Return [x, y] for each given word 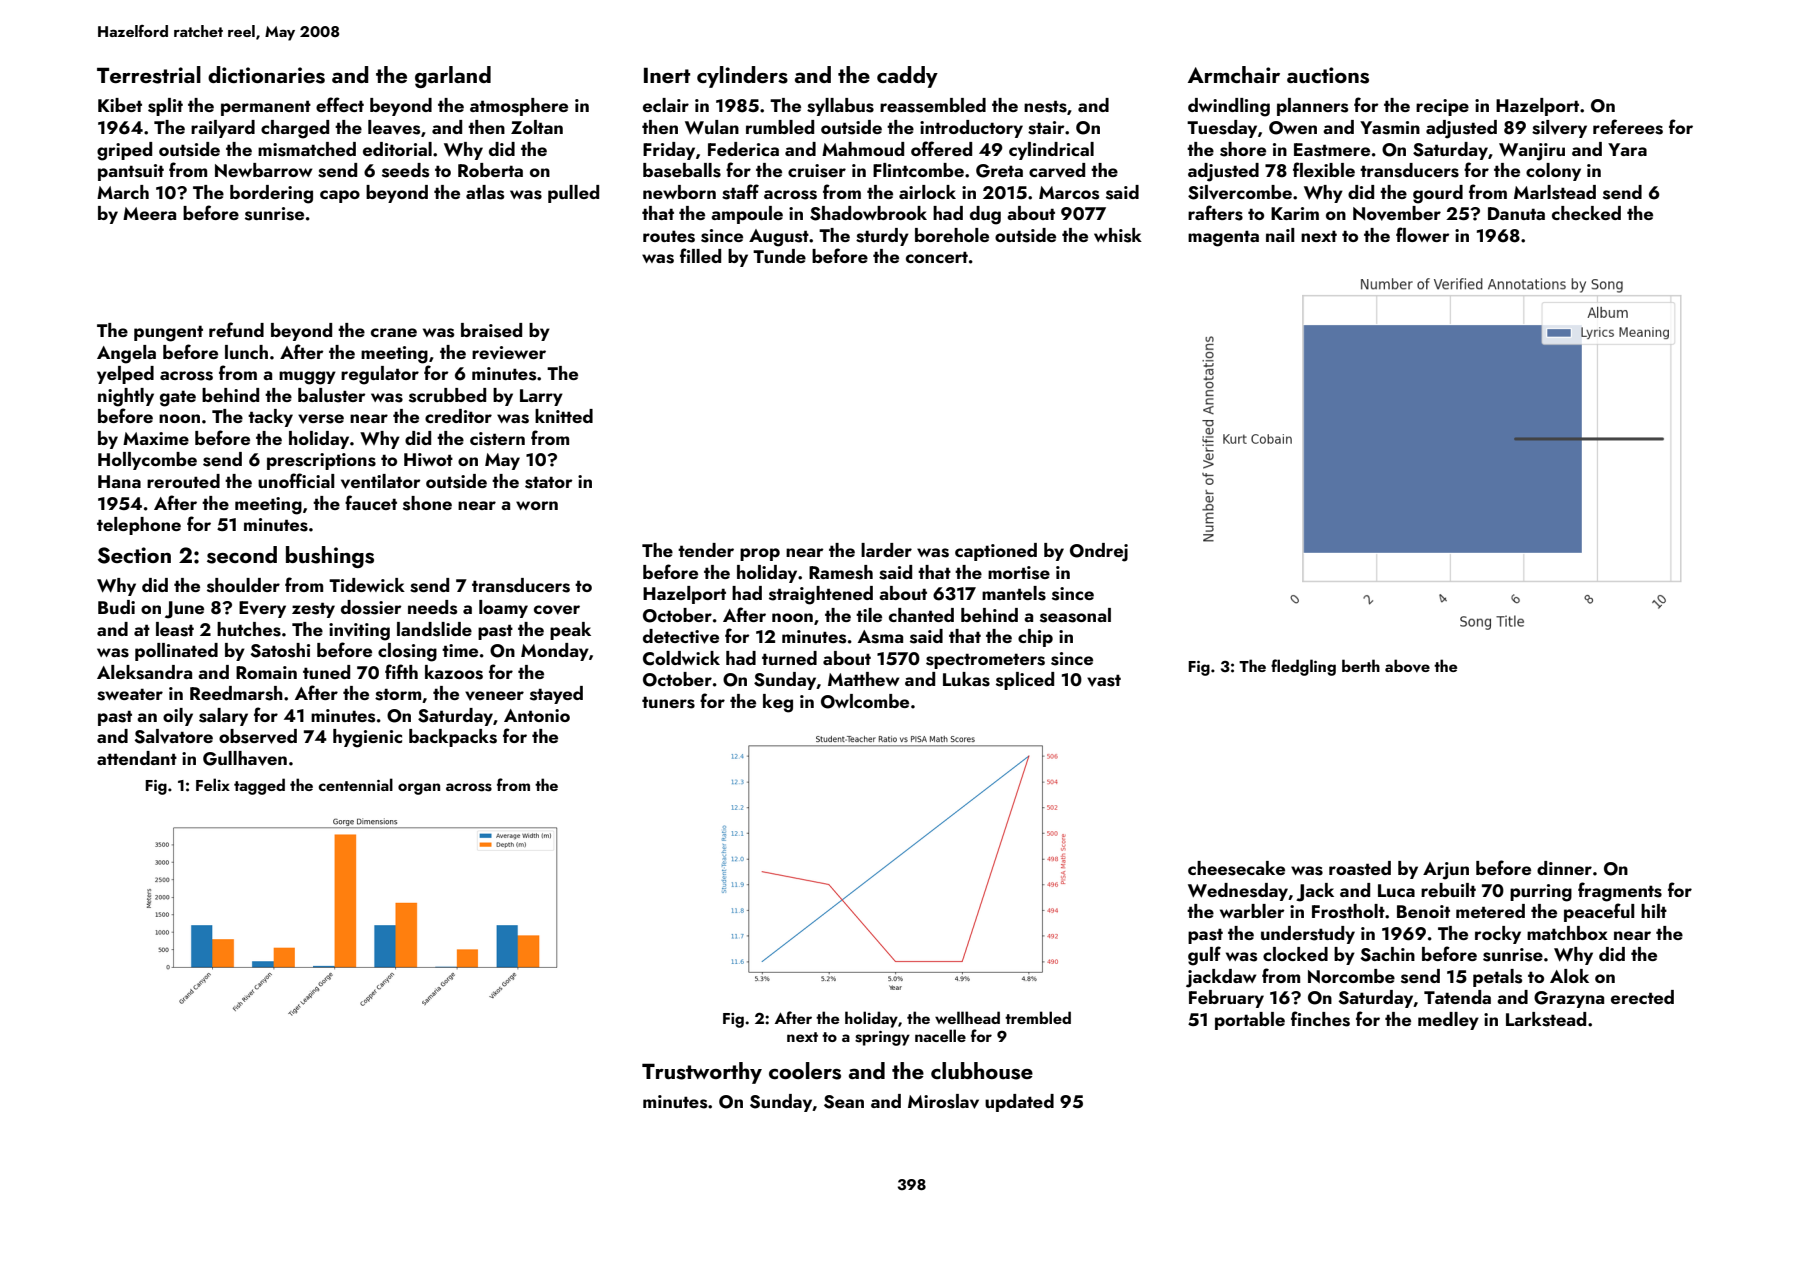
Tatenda [1457, 997]
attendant [137, 758]
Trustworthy [702, 1073]
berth [1361, 665]
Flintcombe [918, 170]
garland [453, 77]
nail [1280, 235]
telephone [139, 526]
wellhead [967, 1017]
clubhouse [982, 1071]
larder [886, 550]
